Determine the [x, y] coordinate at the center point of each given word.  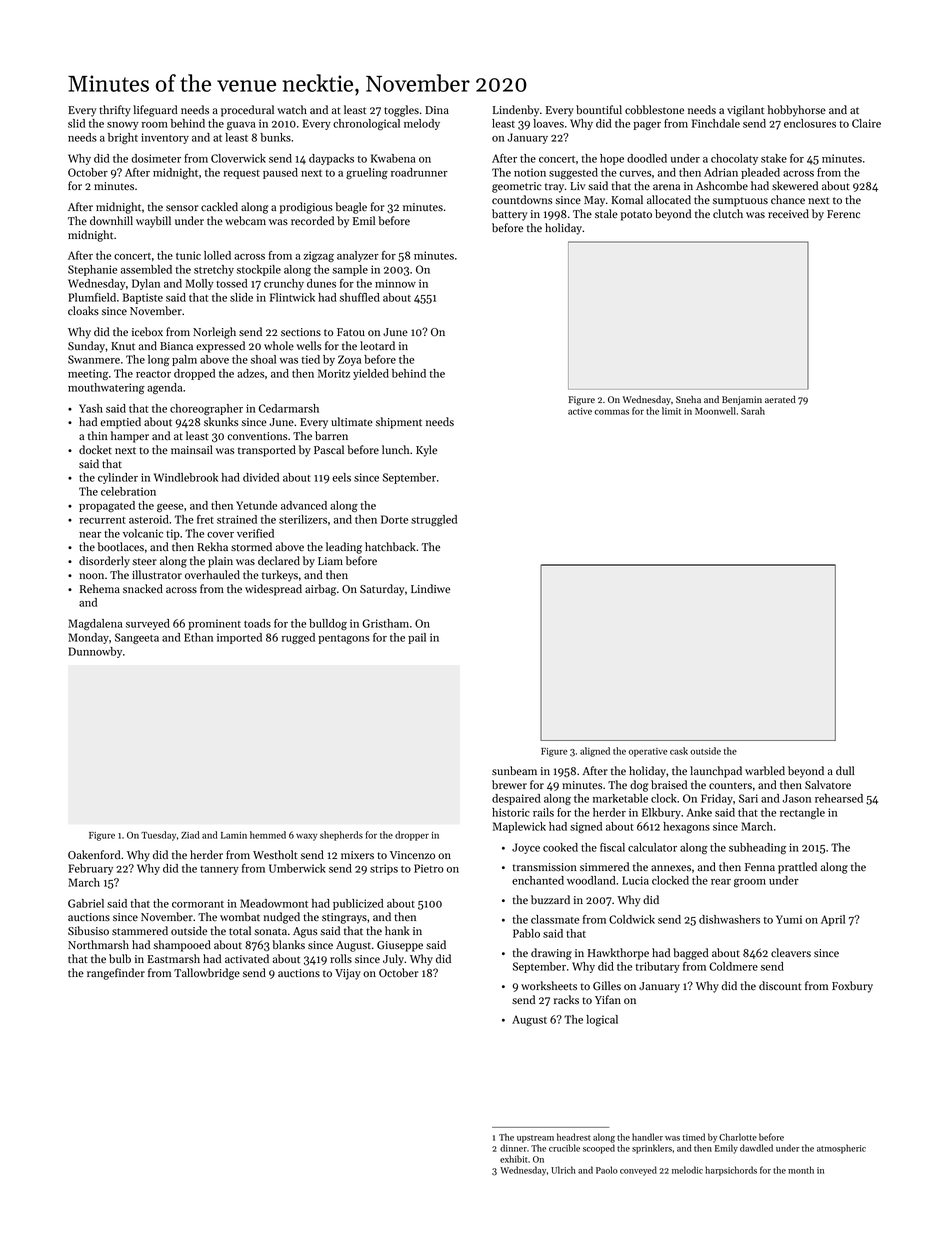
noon [91, 576]
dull [845, 770]
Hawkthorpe [618, 954]
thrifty [115, 111]
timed [694, 1137]
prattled [797, 868]
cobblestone [654, 110]
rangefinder [116, 974]
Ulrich [563, 1170]
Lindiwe [430, 588]
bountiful [599, 110]
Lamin [234, 835]
